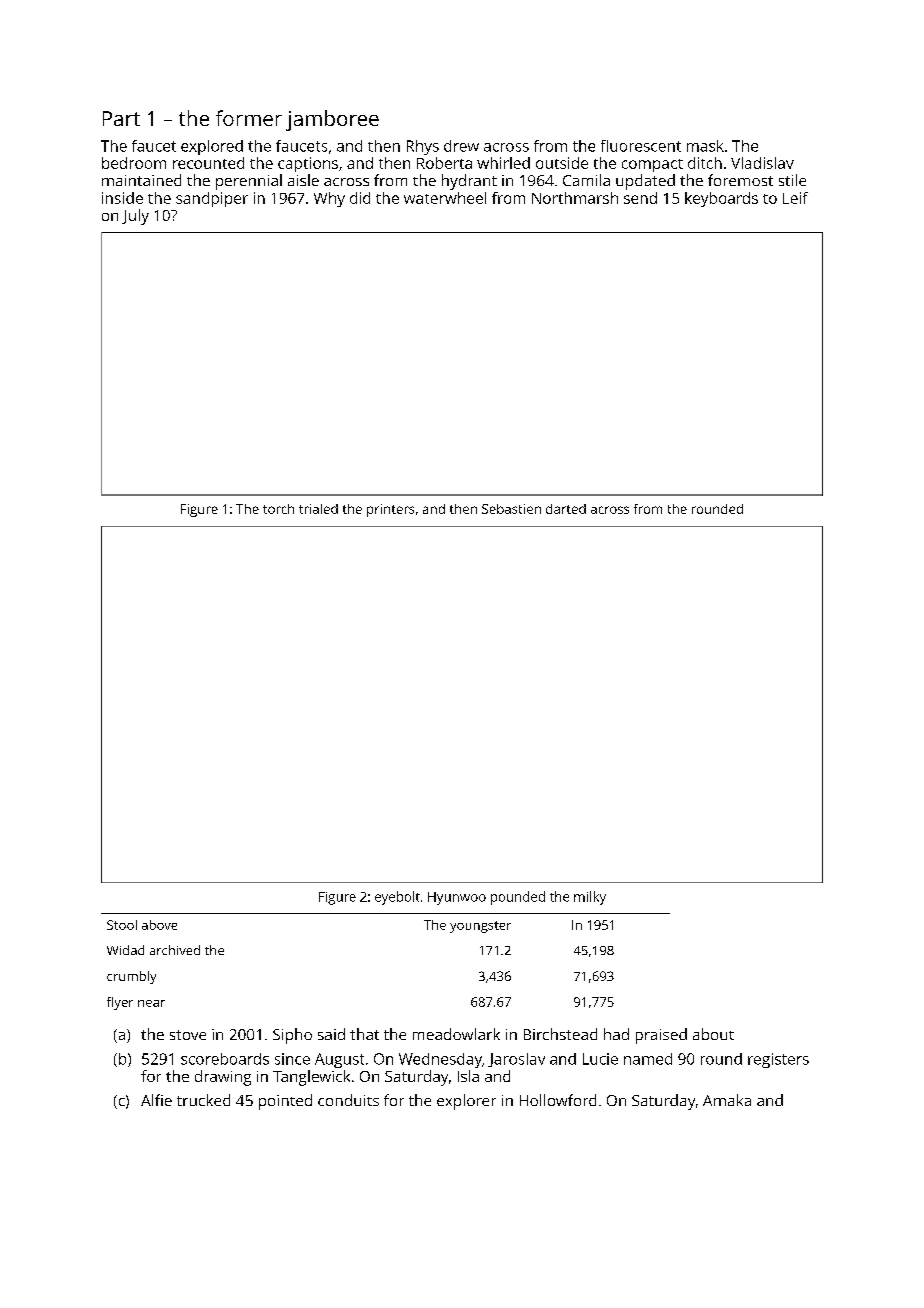  What do you see at coordinates (122, 925) in the document?
I see `Stool` at bounding box center [122, 925].
